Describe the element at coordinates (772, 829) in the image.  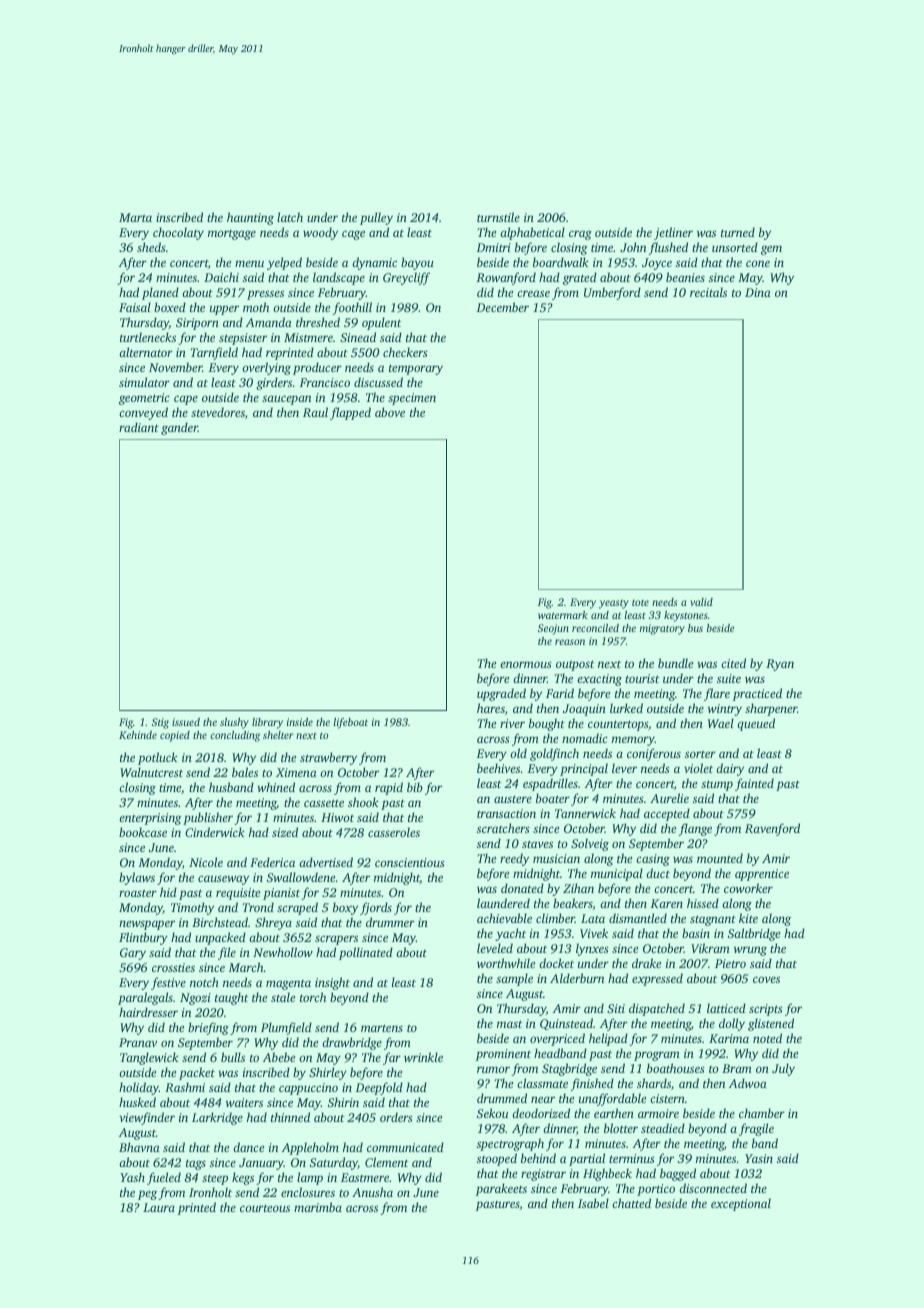
I see `Ravenford` at that location.
